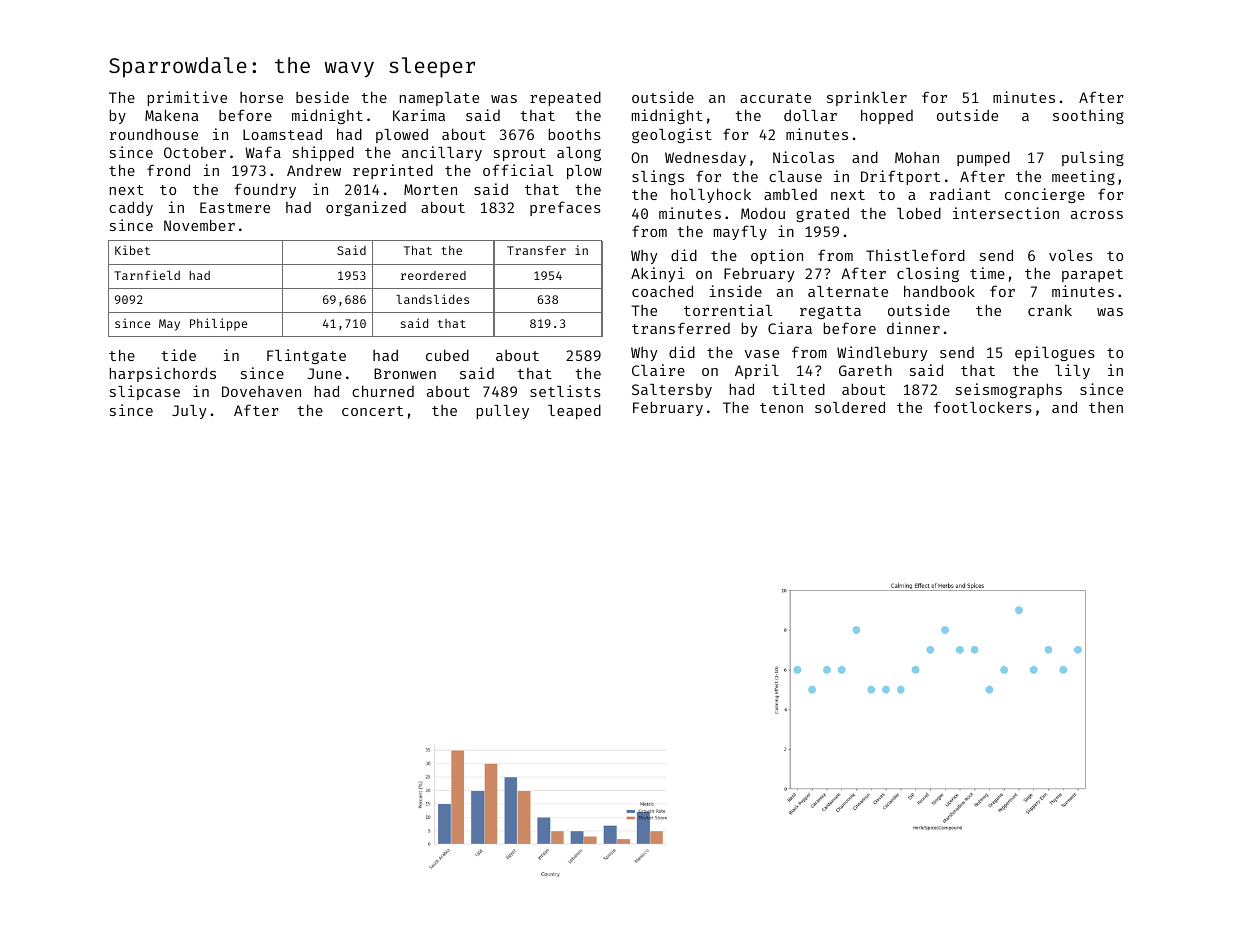 The width and height of the screenshot is (1233, 952). Describe the element at coordinates (1071, 255) in the screenshot. I see `voles` at that location.
